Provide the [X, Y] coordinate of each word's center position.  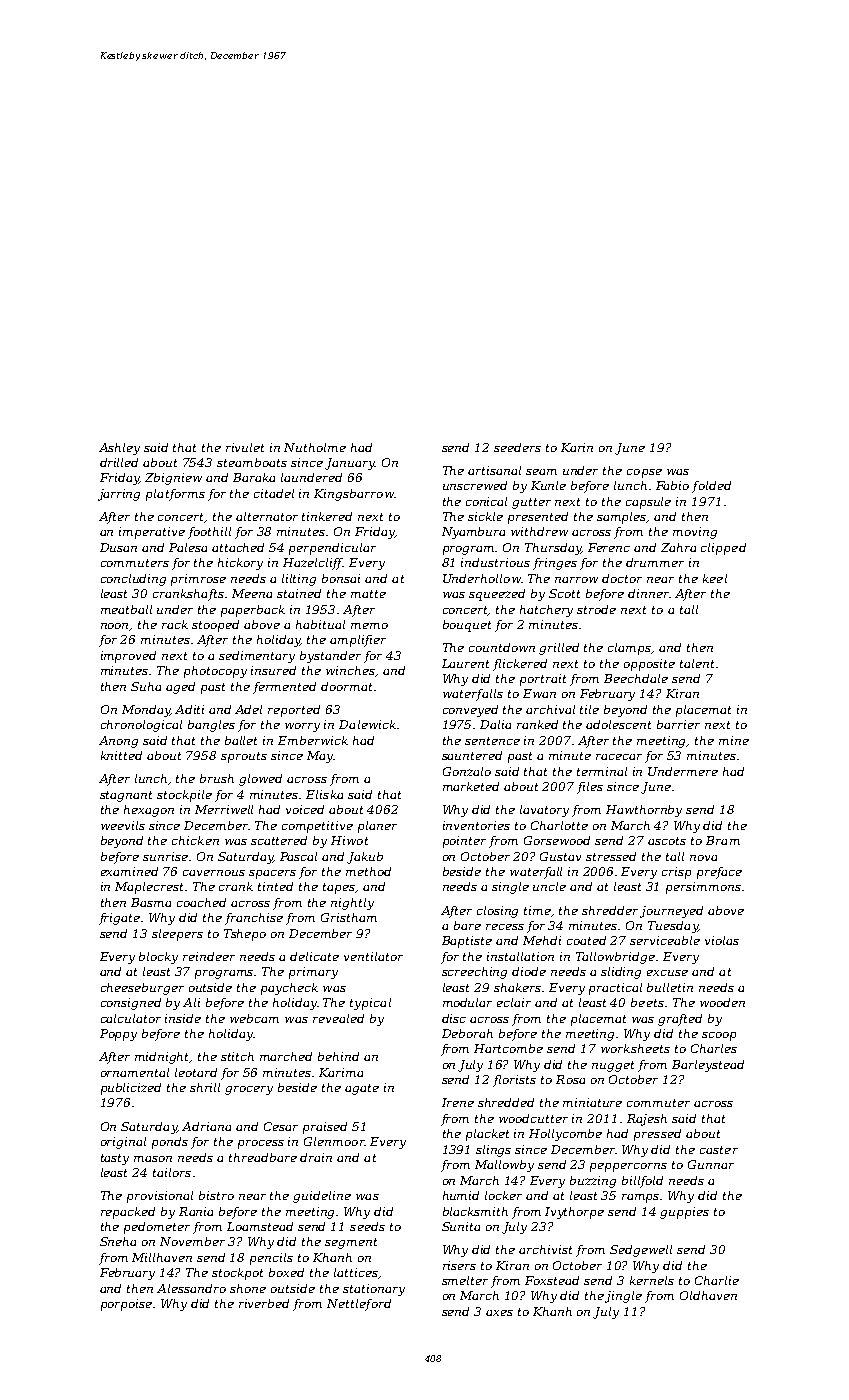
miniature [592, 1102]
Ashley [119, 449]
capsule [648, 503]
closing [497, 912]
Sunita [461, 1226]
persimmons [703, 888]
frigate [119, 919]
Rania [196, 1211]
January [350, 464]
